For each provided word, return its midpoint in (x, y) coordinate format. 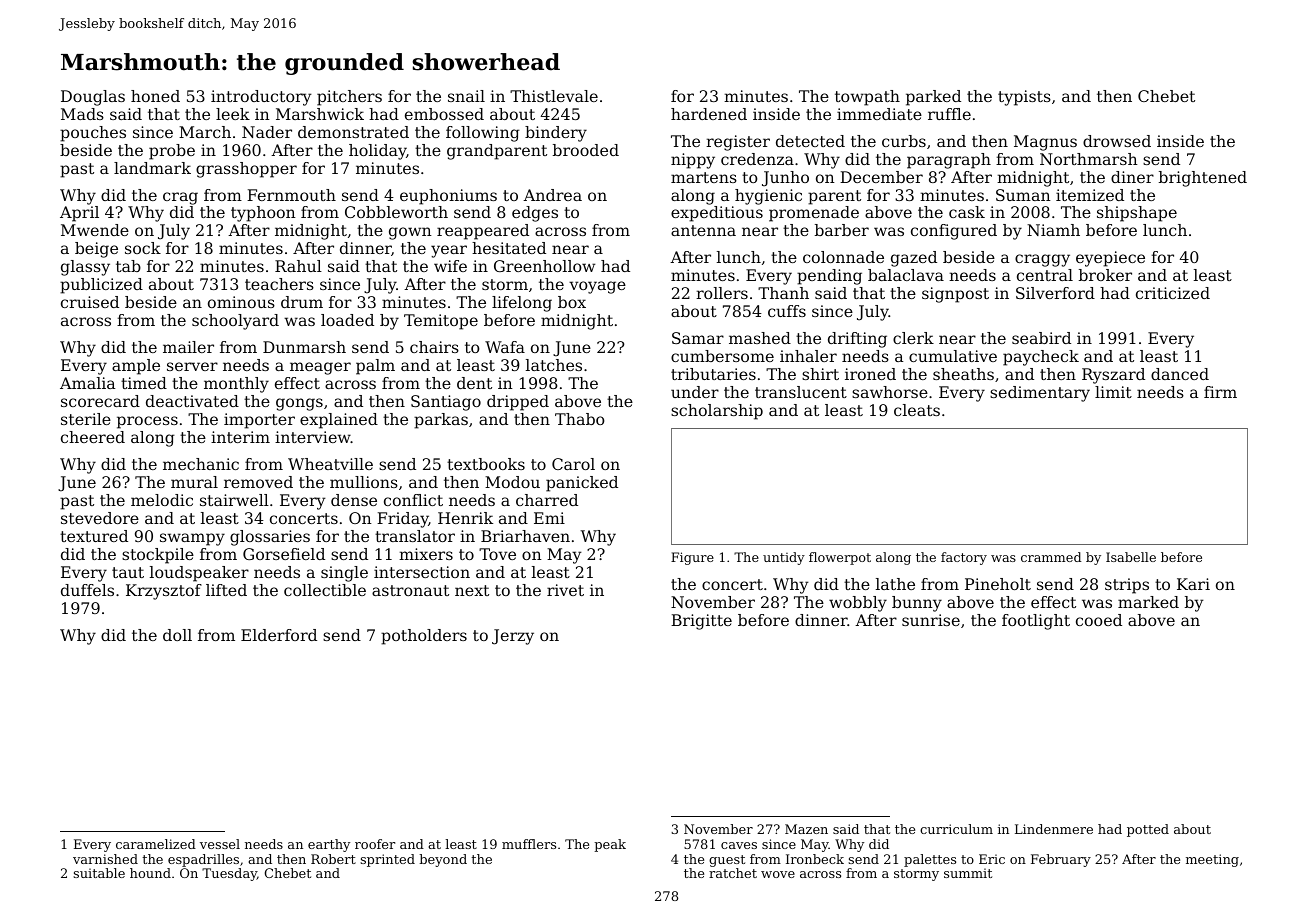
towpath (867, 98)
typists (1024, 98)
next (472, 590)
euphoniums (448, 197)
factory (964, 558)
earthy (329, 845)
